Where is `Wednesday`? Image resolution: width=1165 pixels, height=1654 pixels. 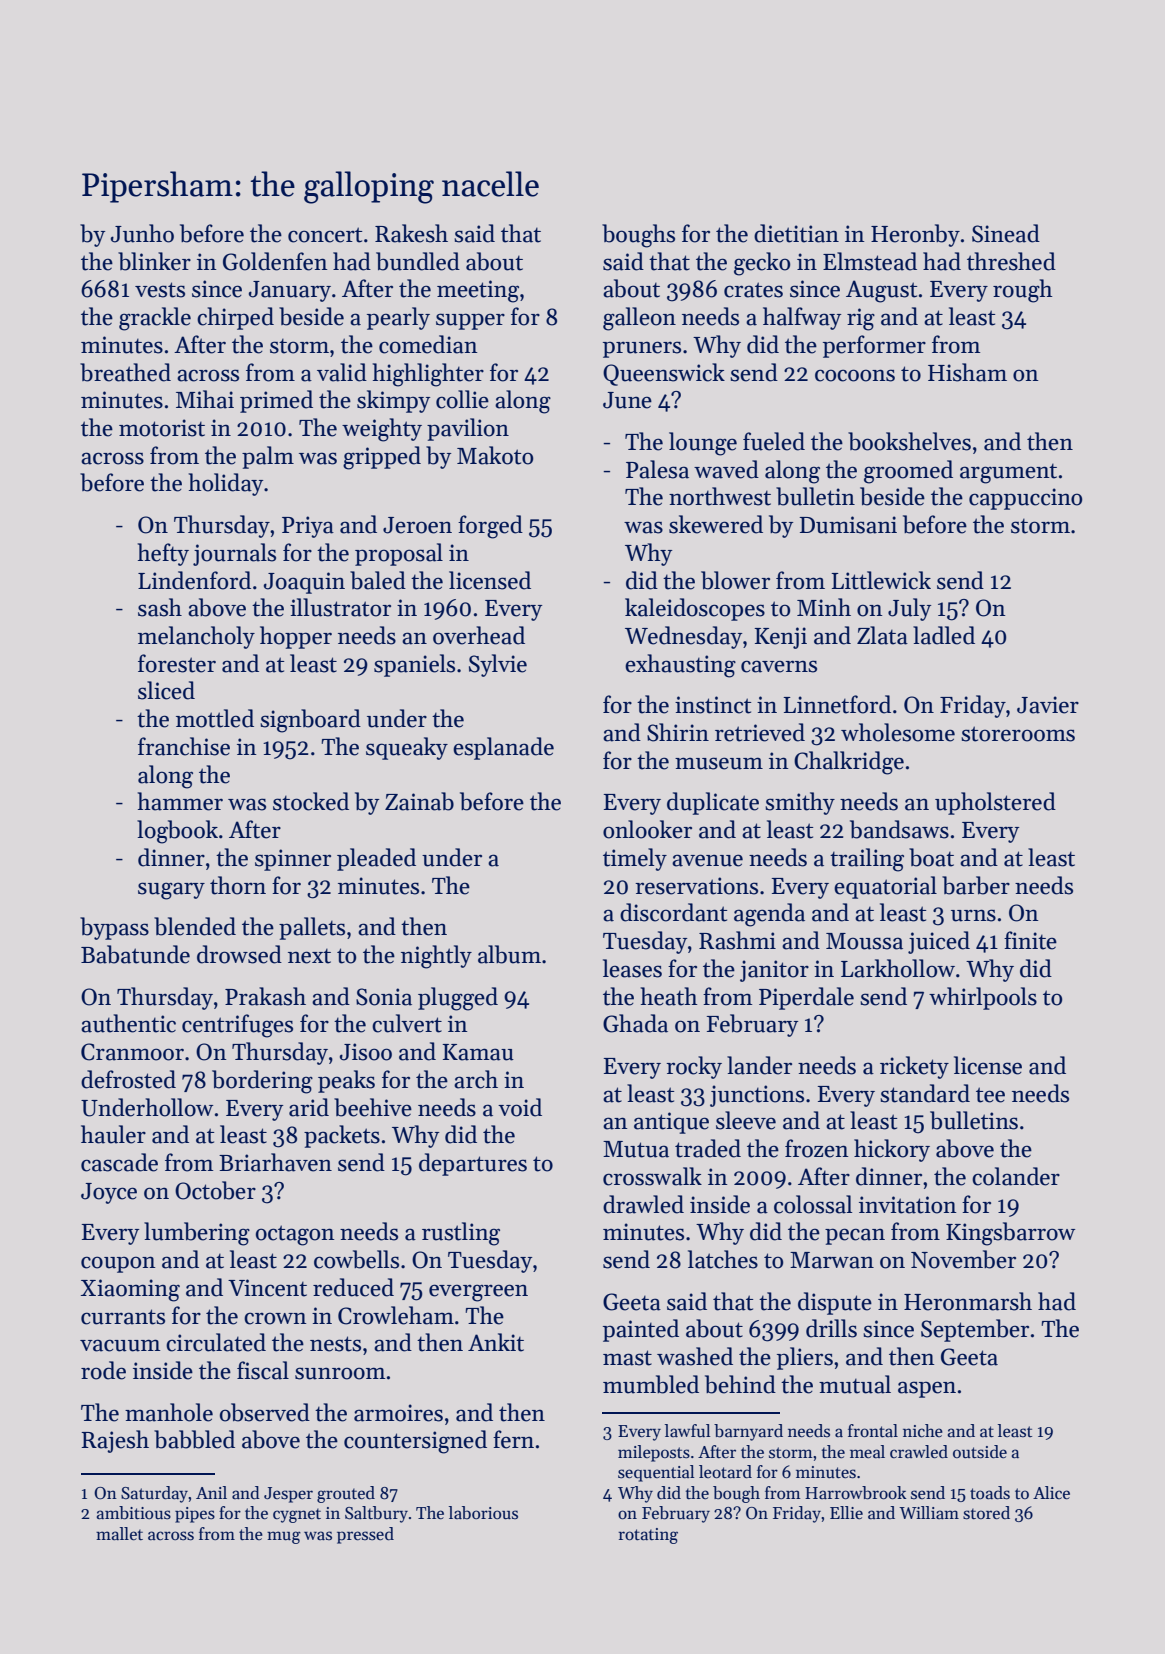
Wednesday is located at coordinates (684, 637).
